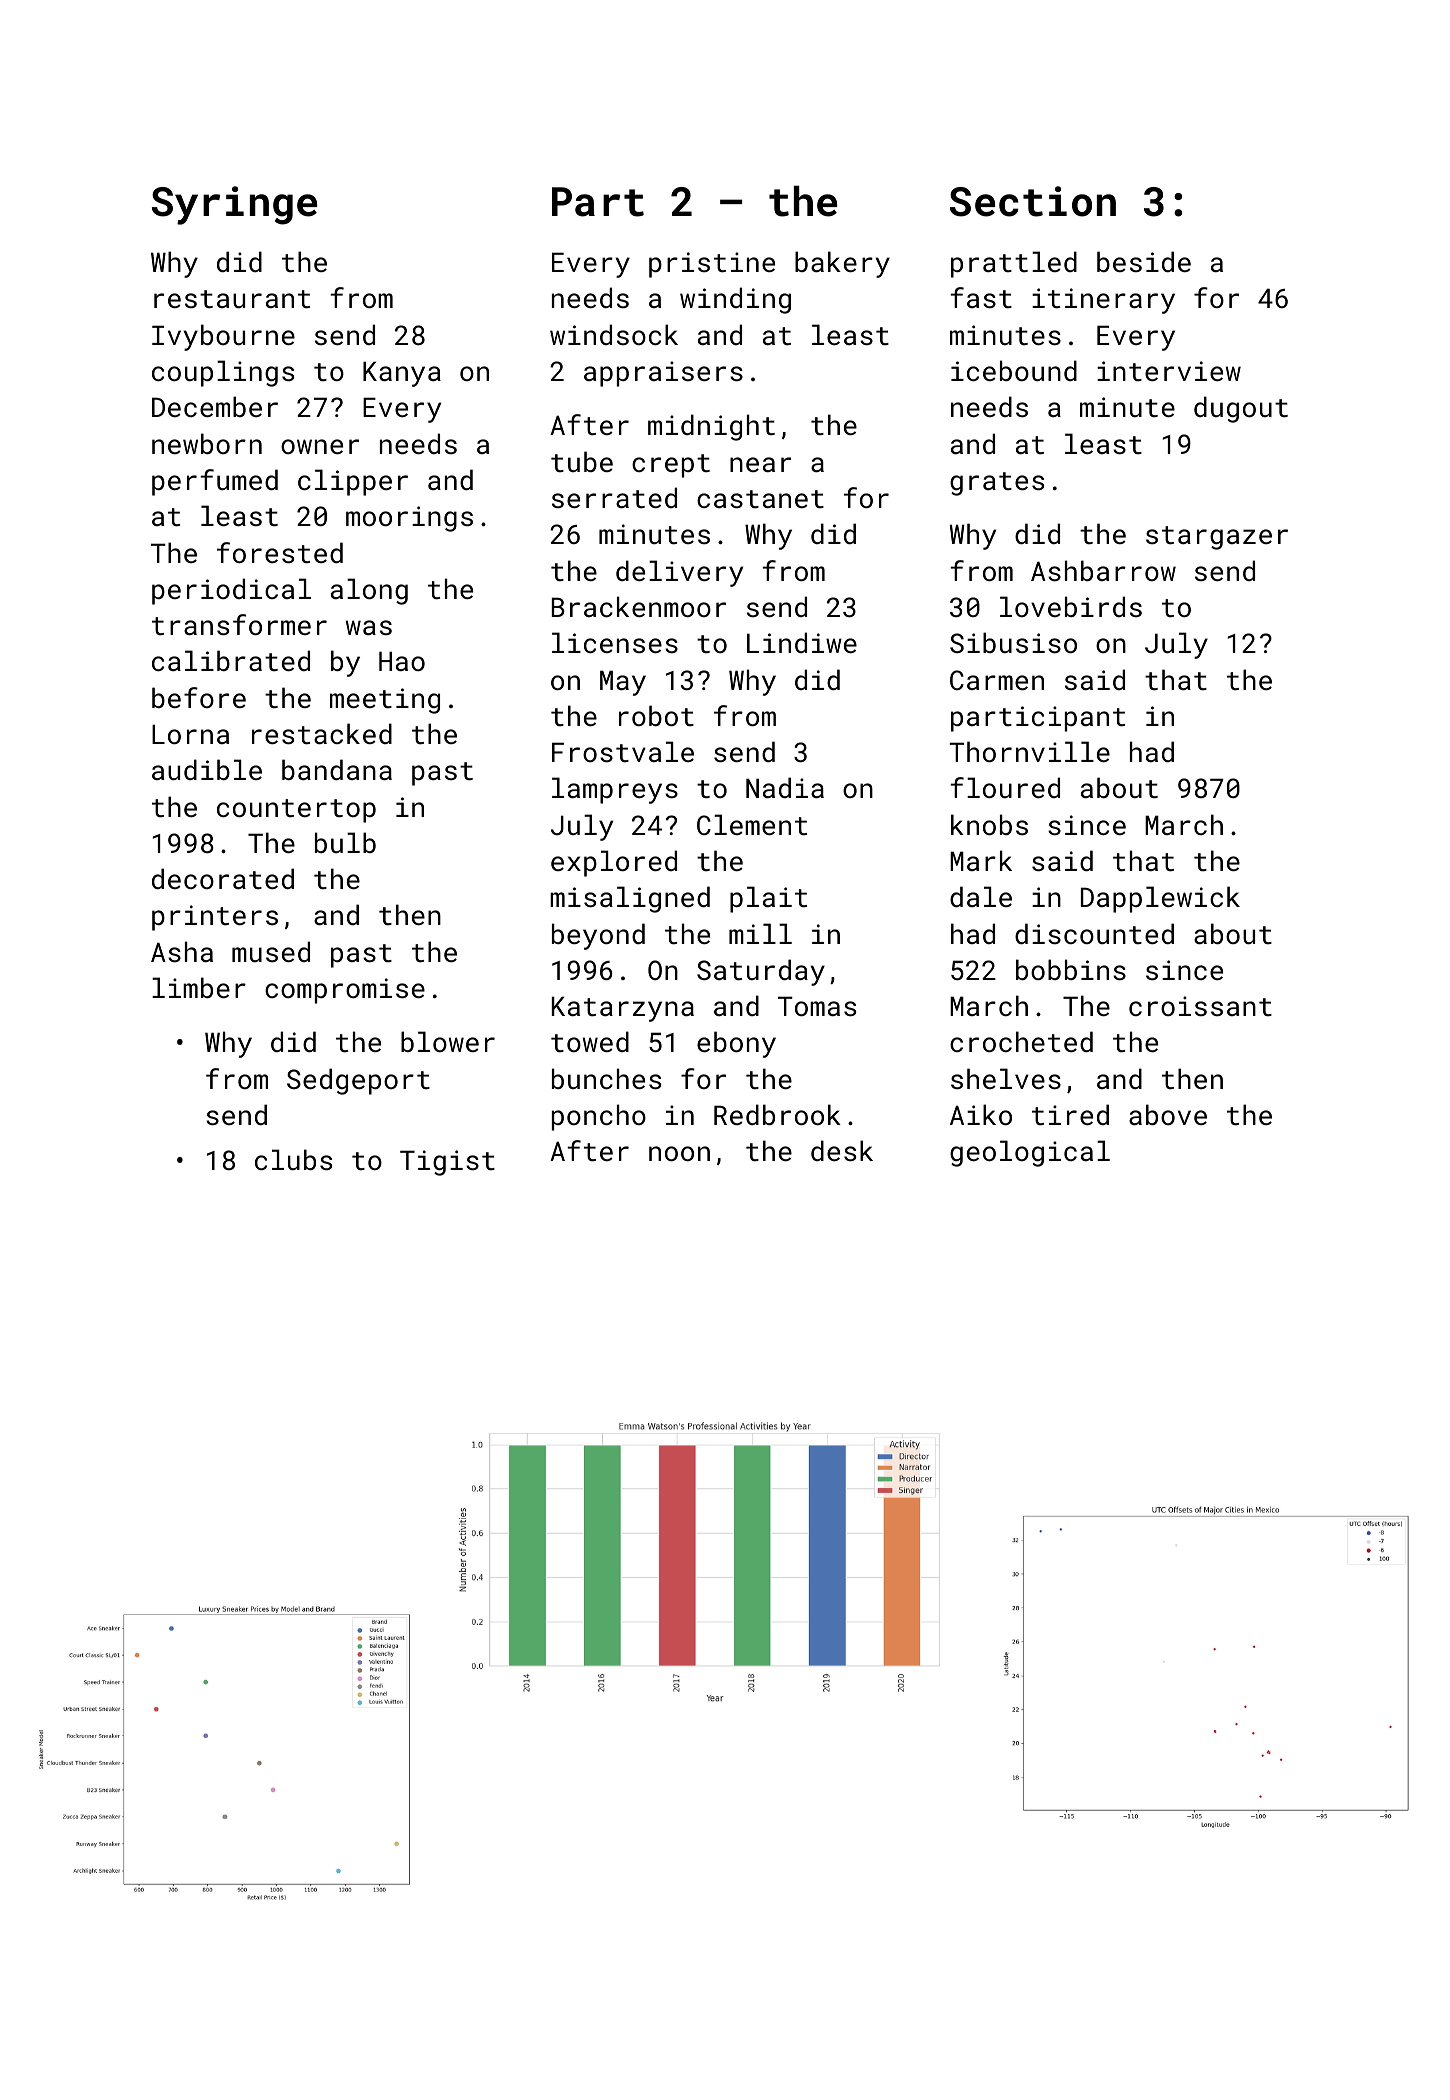  Describe the element at coordinates (614, 334) in the image. I see `windsock` at that location.
